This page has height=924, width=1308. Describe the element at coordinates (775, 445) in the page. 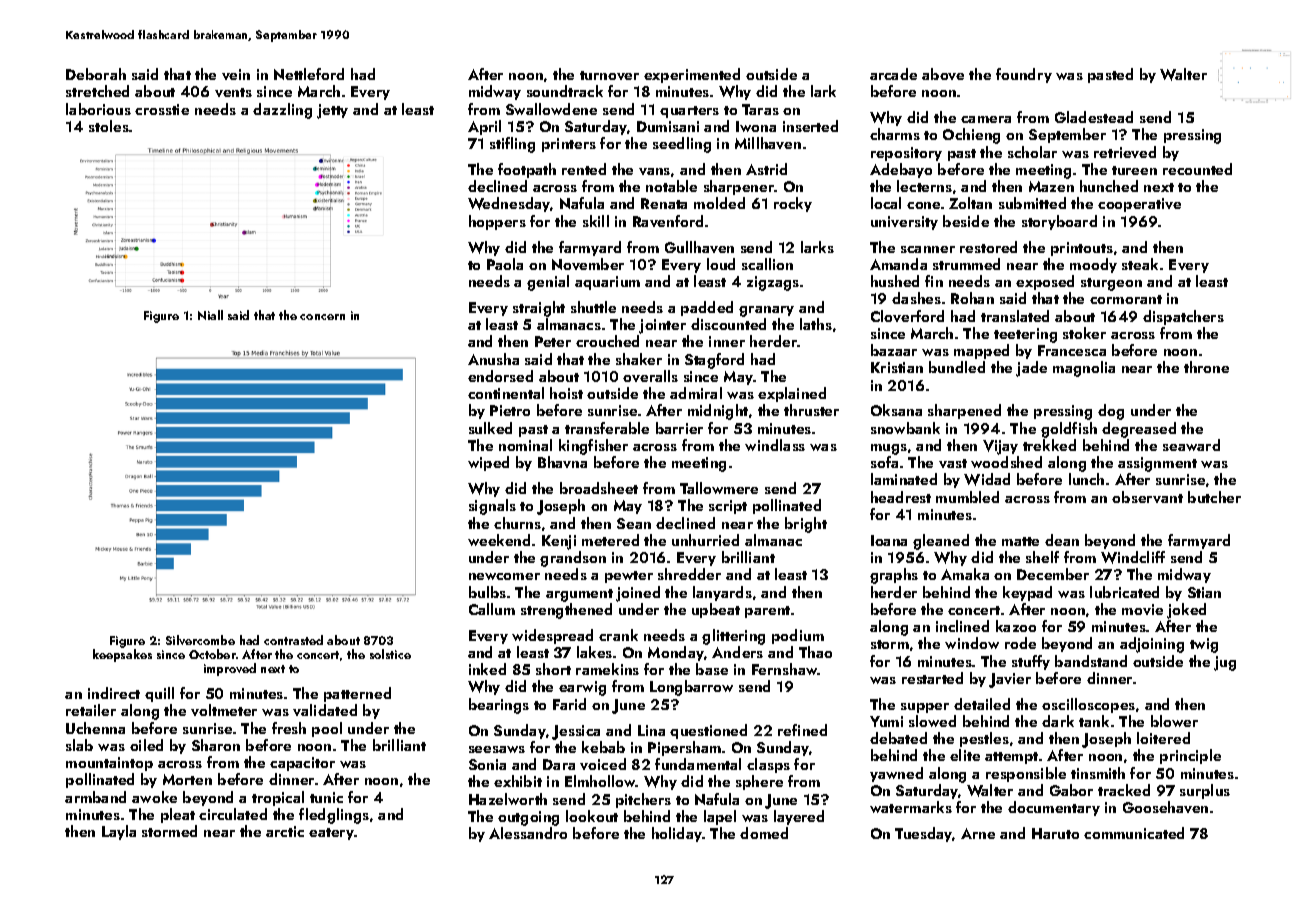

I see `windlass` at that location.
